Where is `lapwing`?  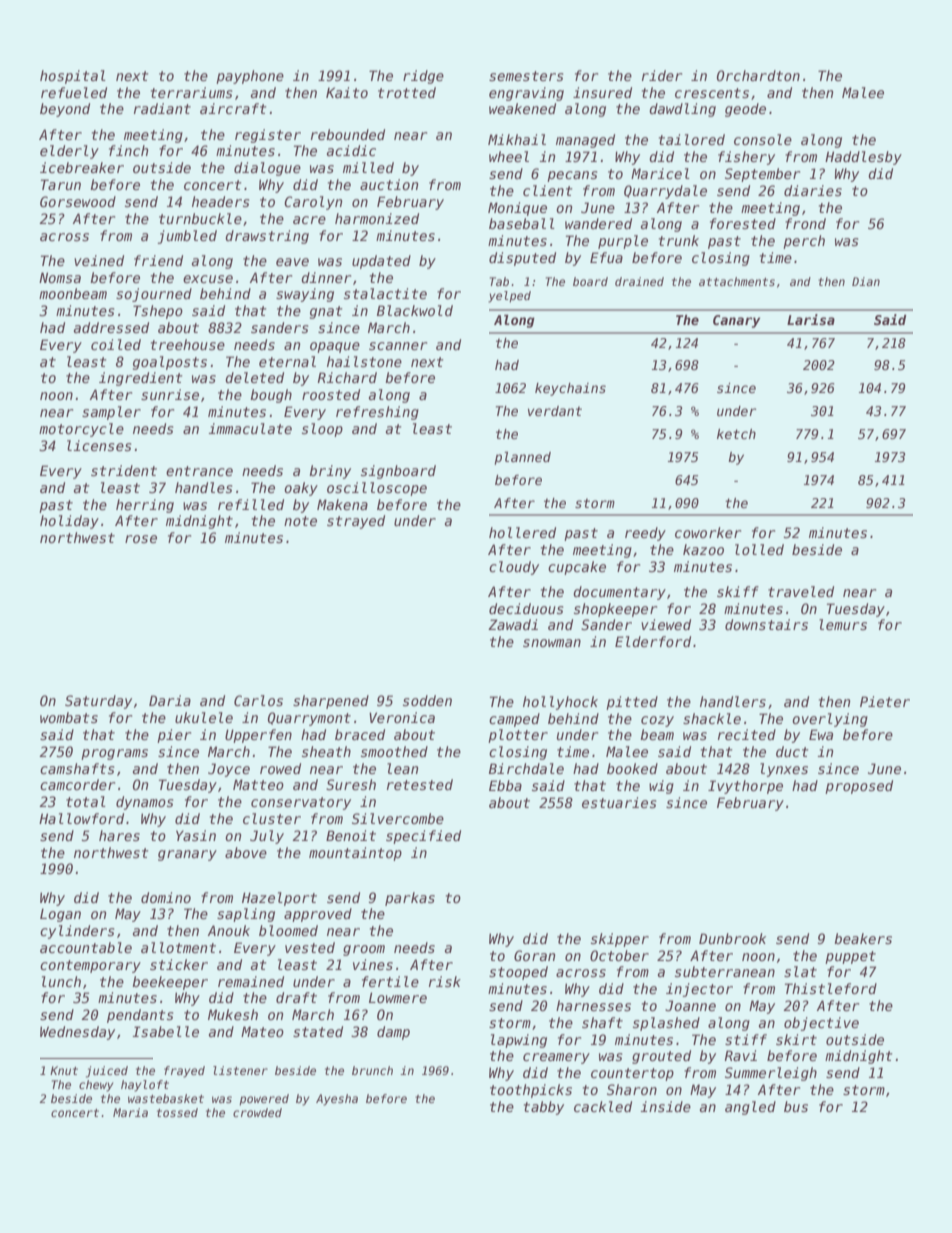
lapwing is located at coordinates (519, 1041).
